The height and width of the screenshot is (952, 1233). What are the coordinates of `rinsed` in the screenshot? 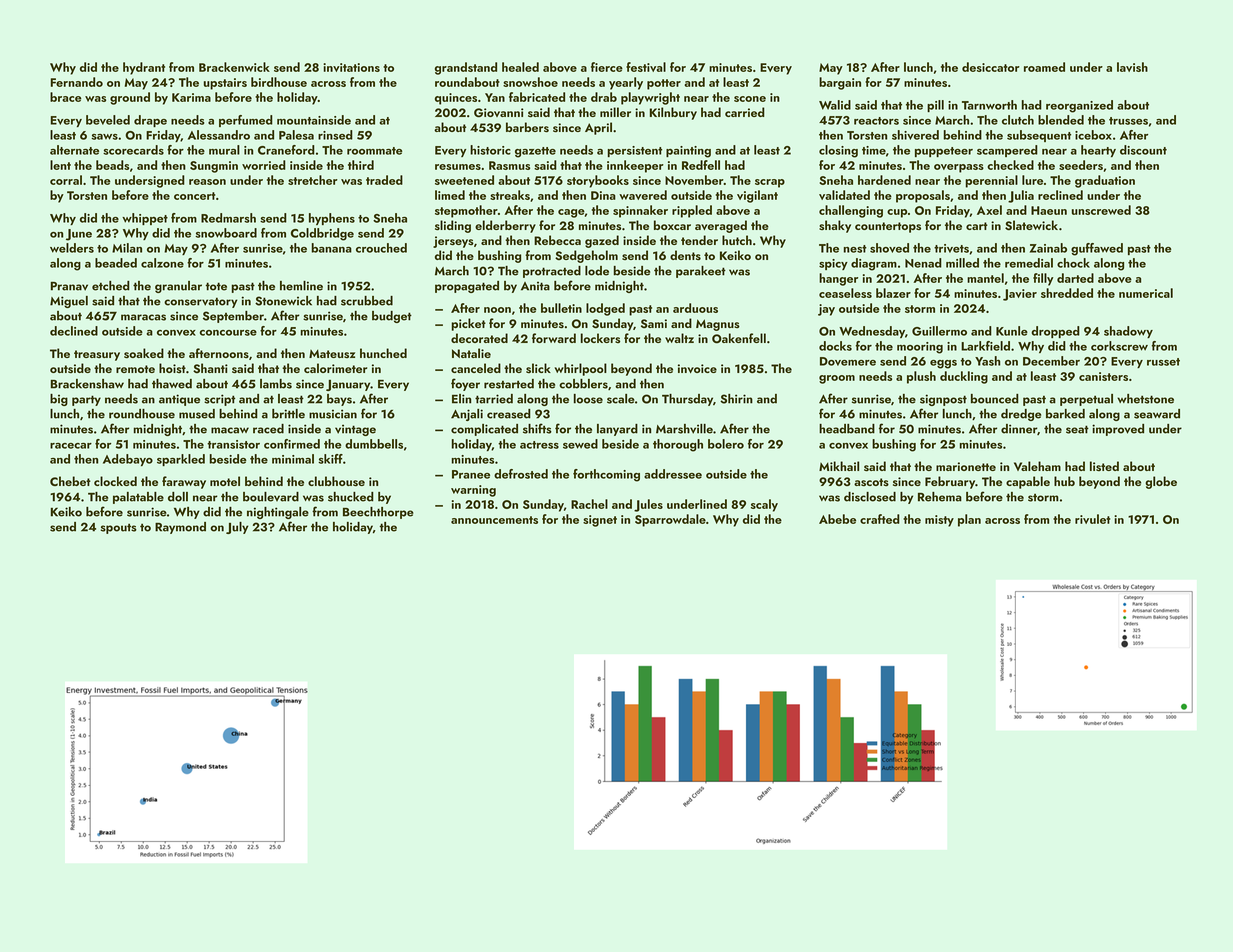 It's located at (335, 135).
